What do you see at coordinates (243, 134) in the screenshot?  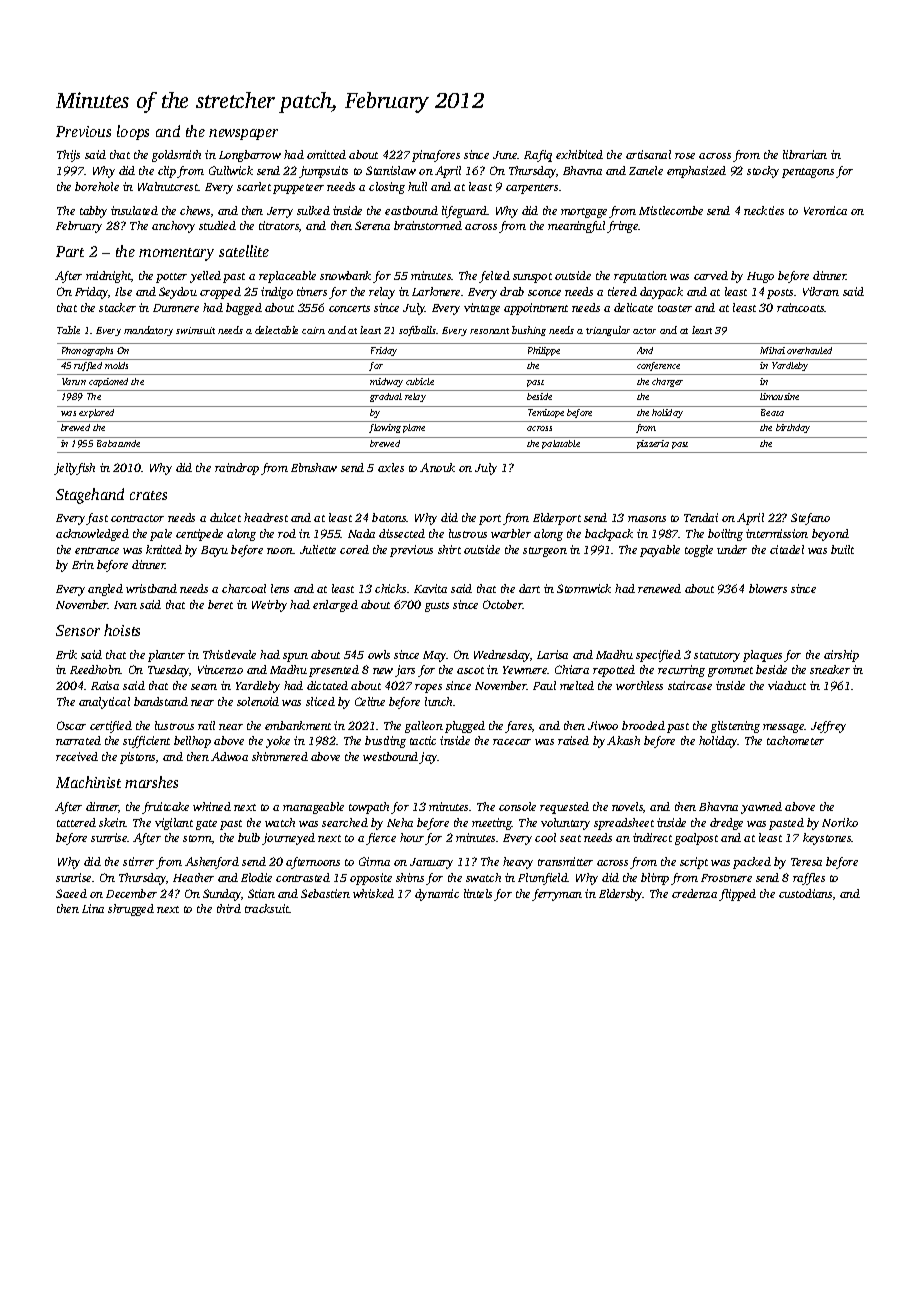 I see `newspaper` at bounding box center [243, 134].
